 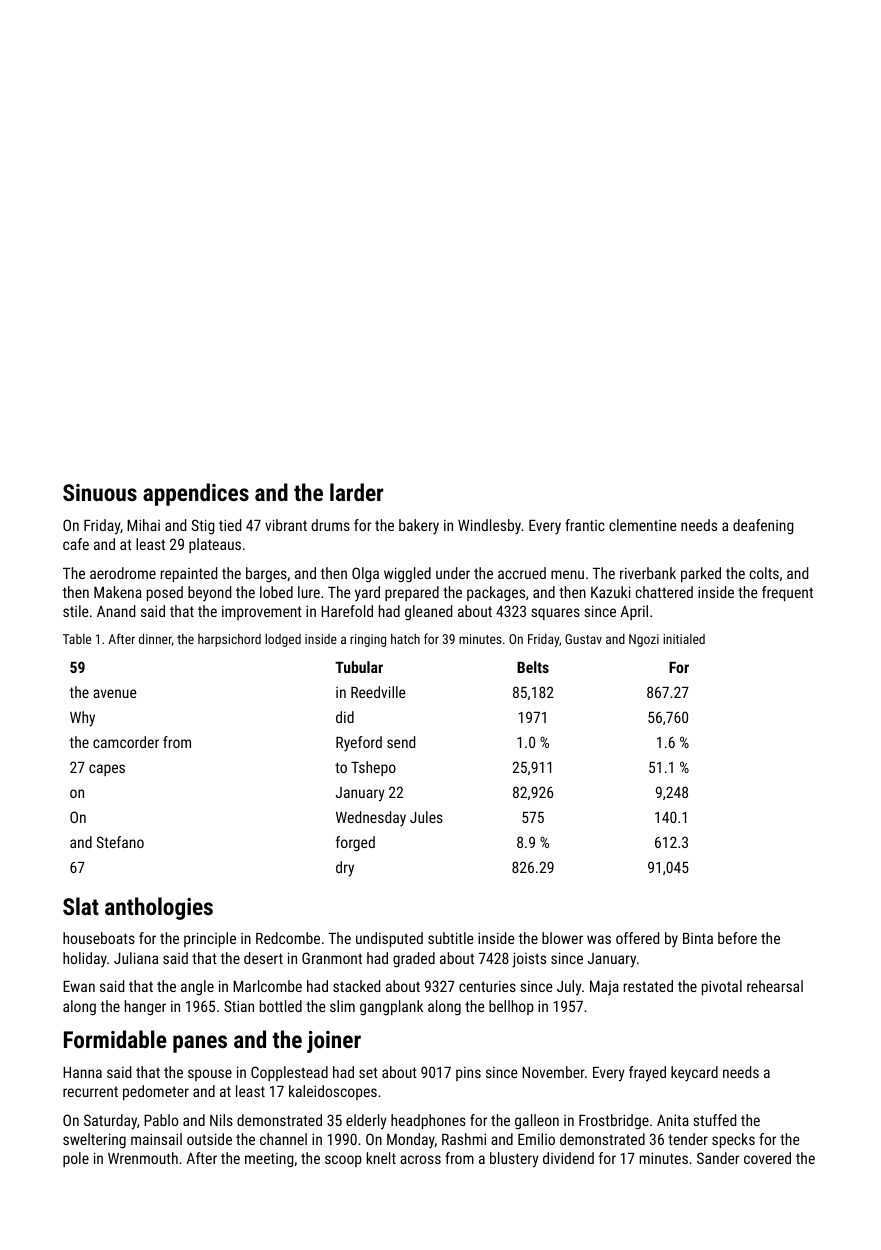 What do you see at coordinates (737, 938) in the screenshot?
I see `before` at bounding box center [737, 938].
